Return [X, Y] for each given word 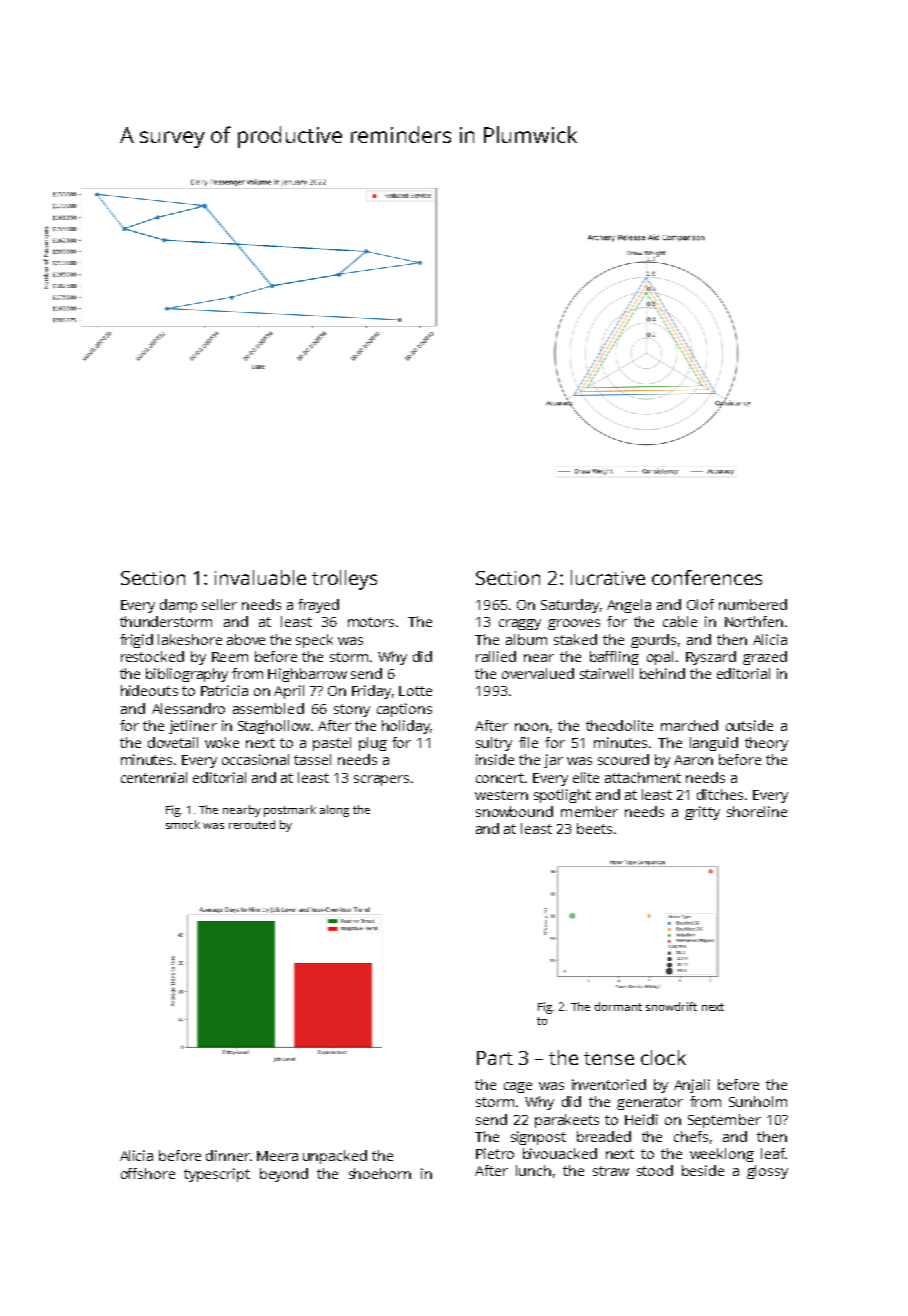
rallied [496, 656]
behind [662, 673]
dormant [618, 1006]
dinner [228, 1155]
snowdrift [671, 1006]
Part [495, 1058]
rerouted [252, 824]
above [246, 639]
